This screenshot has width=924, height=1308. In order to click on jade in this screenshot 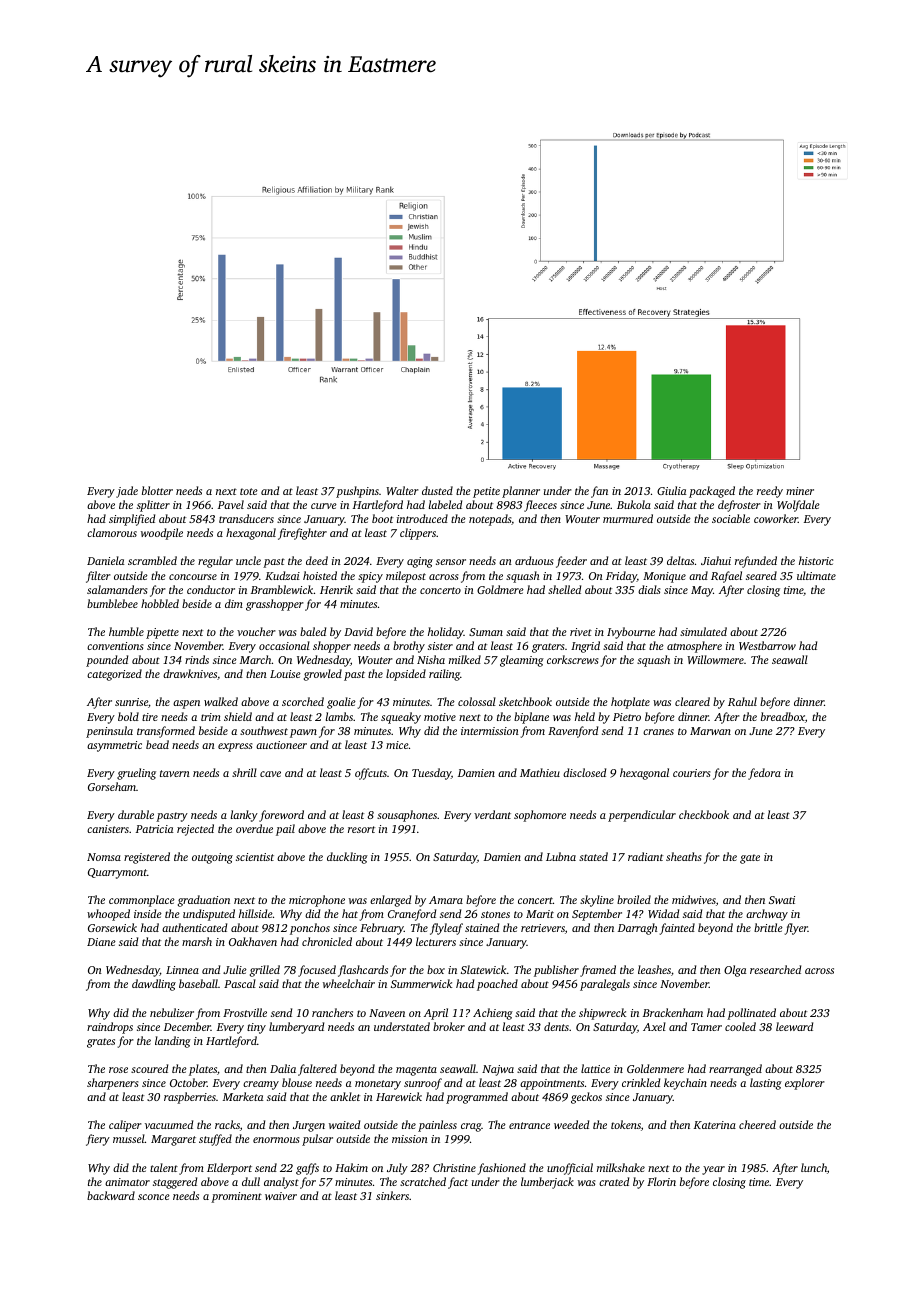, I will do `click(127, 492)`.
